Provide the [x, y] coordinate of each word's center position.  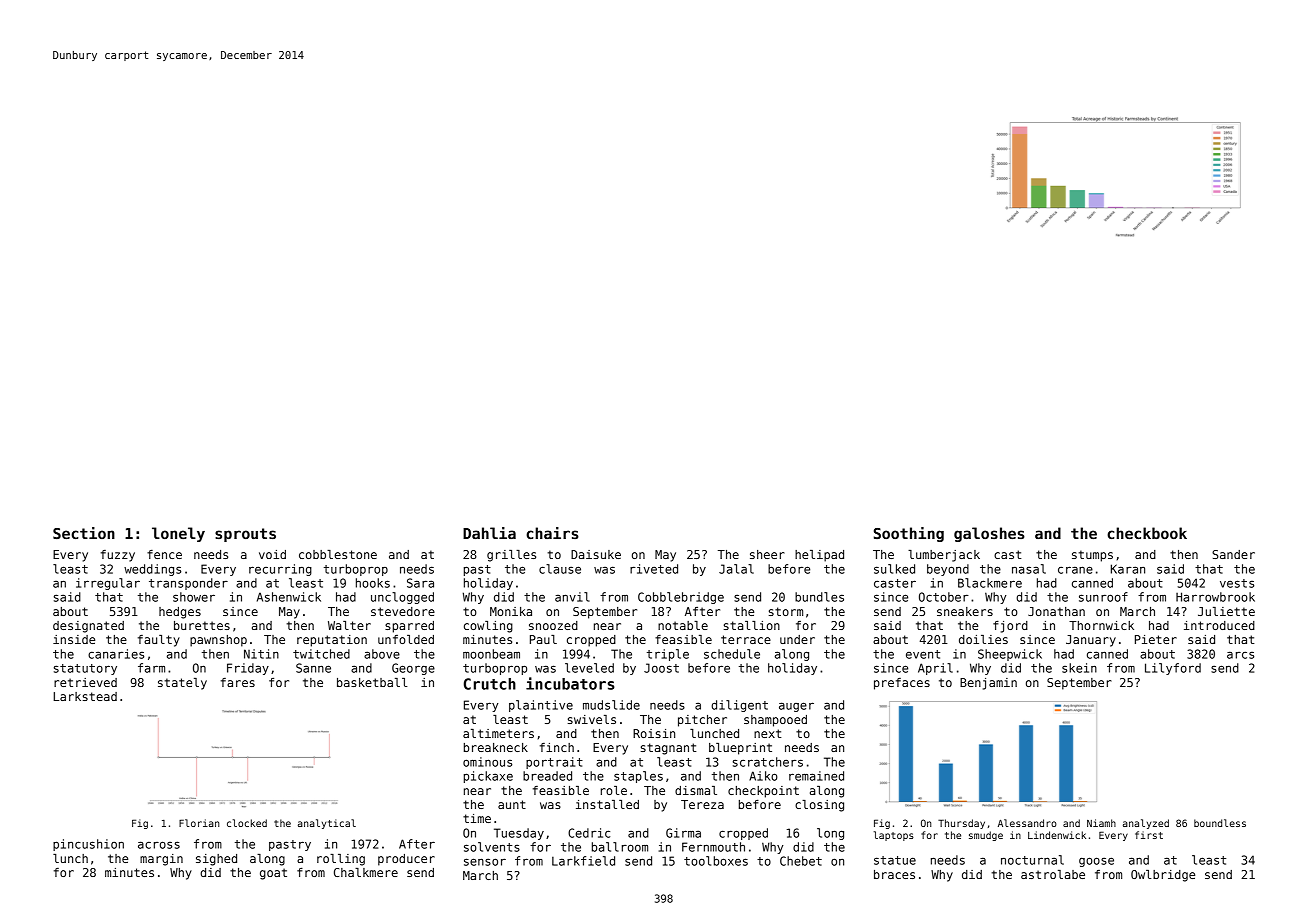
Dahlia [489, 533]
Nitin [261, 654]
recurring [280, 570]
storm [786, 611]
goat [273, 874]
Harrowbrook [1215, 597]
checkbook [1147, 533]
